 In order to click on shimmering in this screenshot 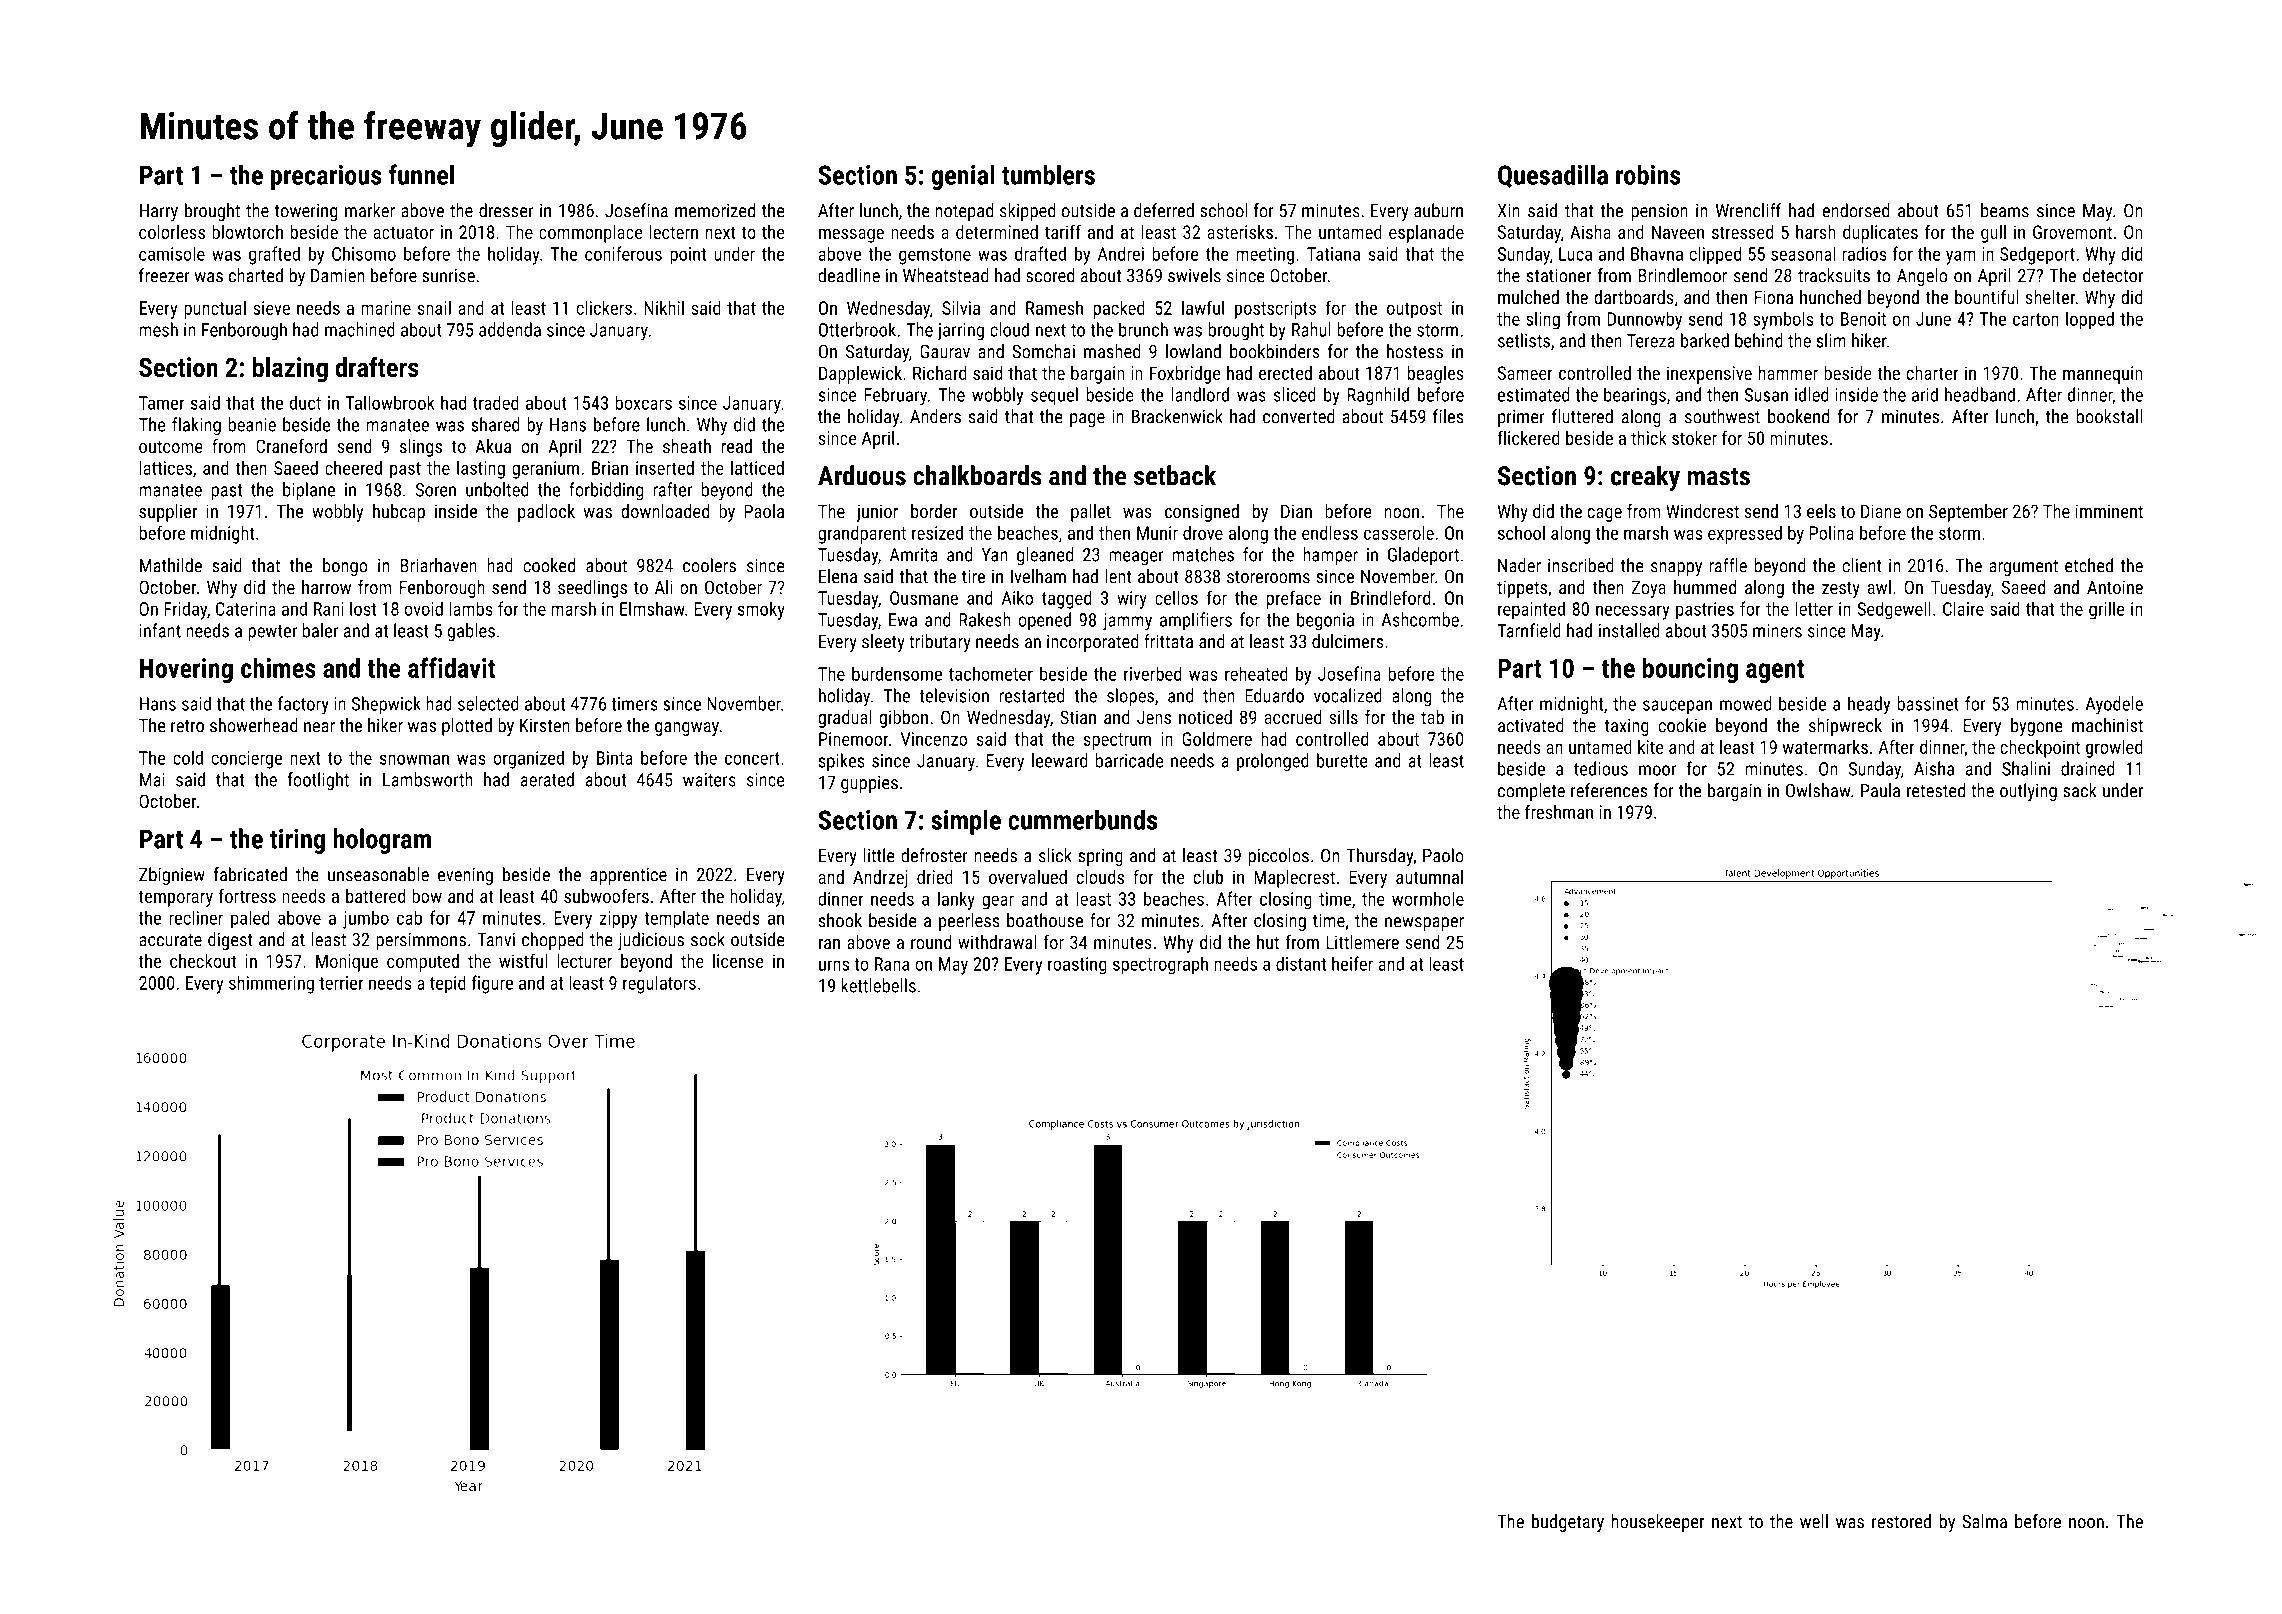, I will do `click(271, 984)`.
